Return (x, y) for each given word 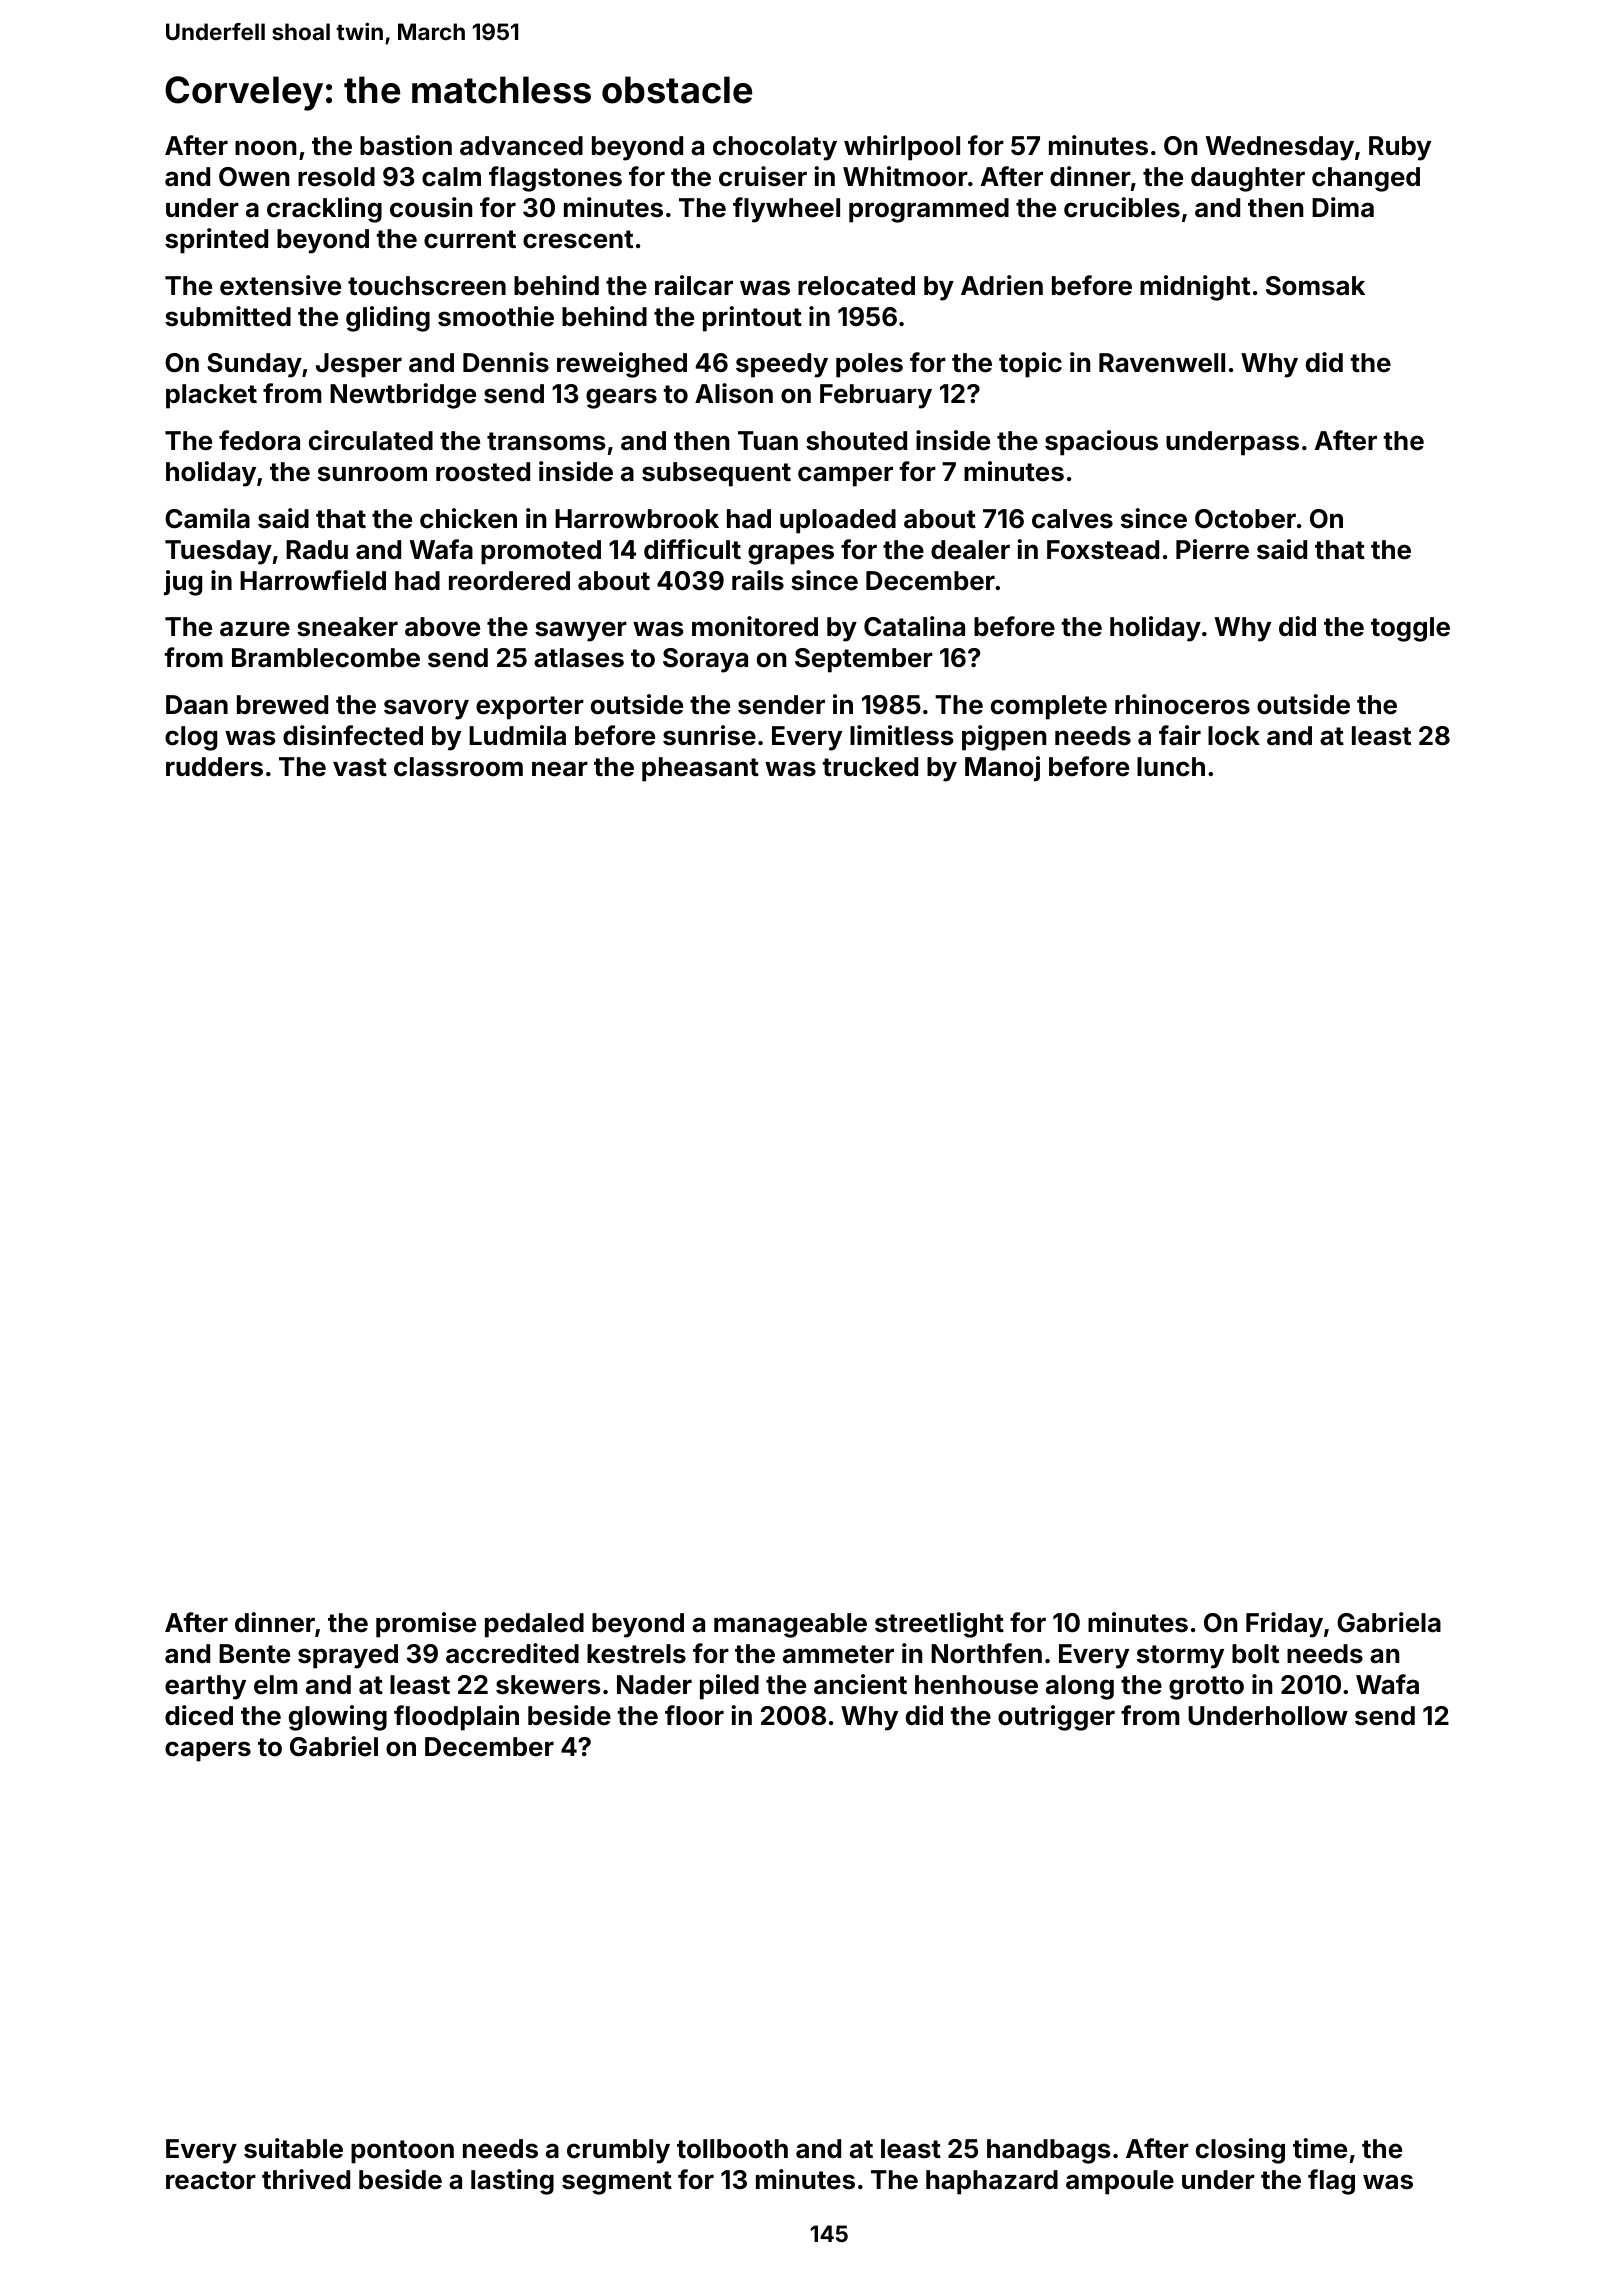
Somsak (1315, 286)
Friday (1284, 1625)
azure (255, 629)
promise (426, 1625)
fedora (259, 440)
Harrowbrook (637, 519)
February (876, 396)
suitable (293, 2148)
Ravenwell (1162, 363)
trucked (870, 767)
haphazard (992, 2182)
